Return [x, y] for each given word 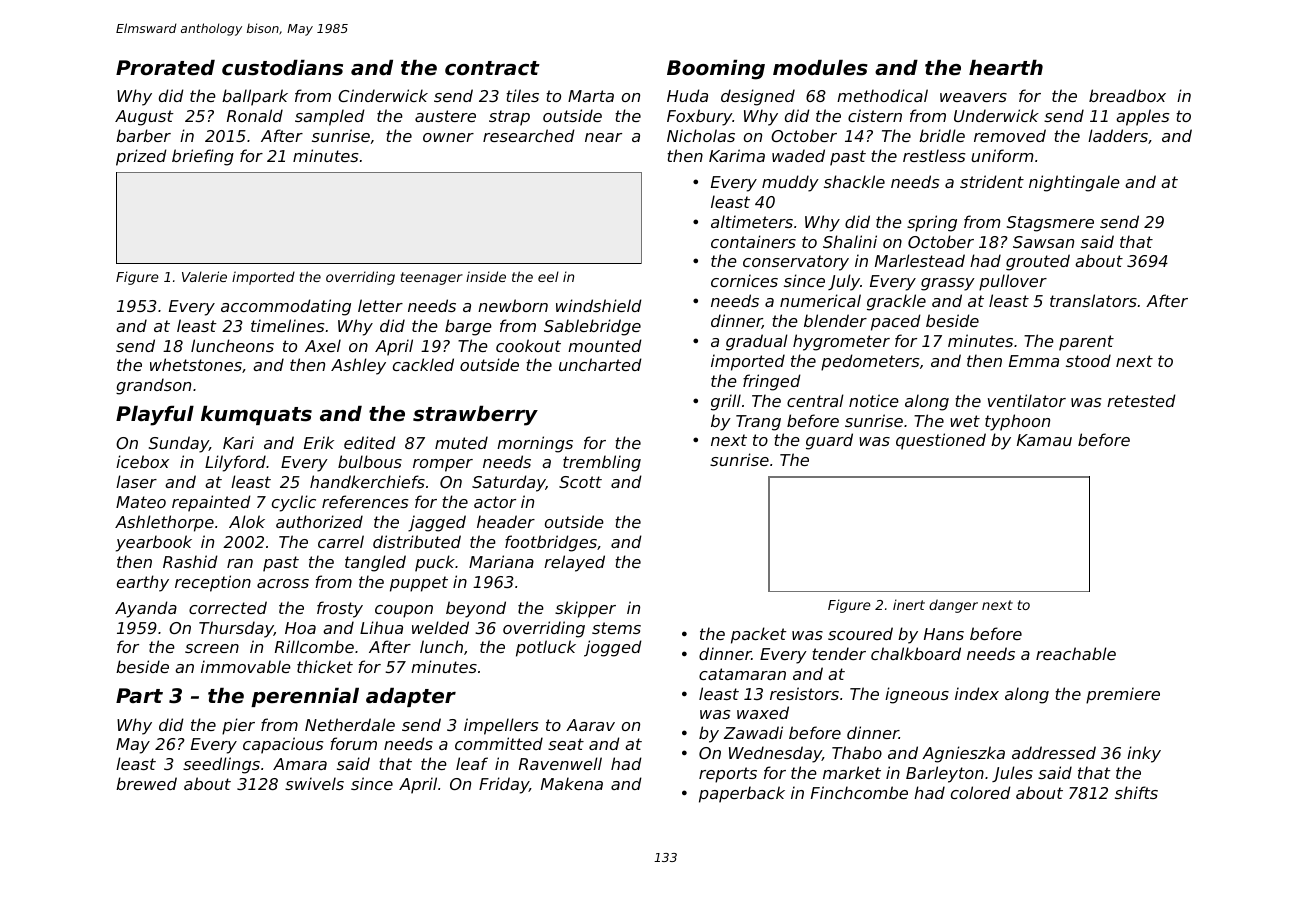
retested [1141, 400]
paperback [742, 794]
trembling [602, 463]
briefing [203, 157]
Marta [591, 96]
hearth [1006, 67]
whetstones [196, 364]
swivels [314, 783]
